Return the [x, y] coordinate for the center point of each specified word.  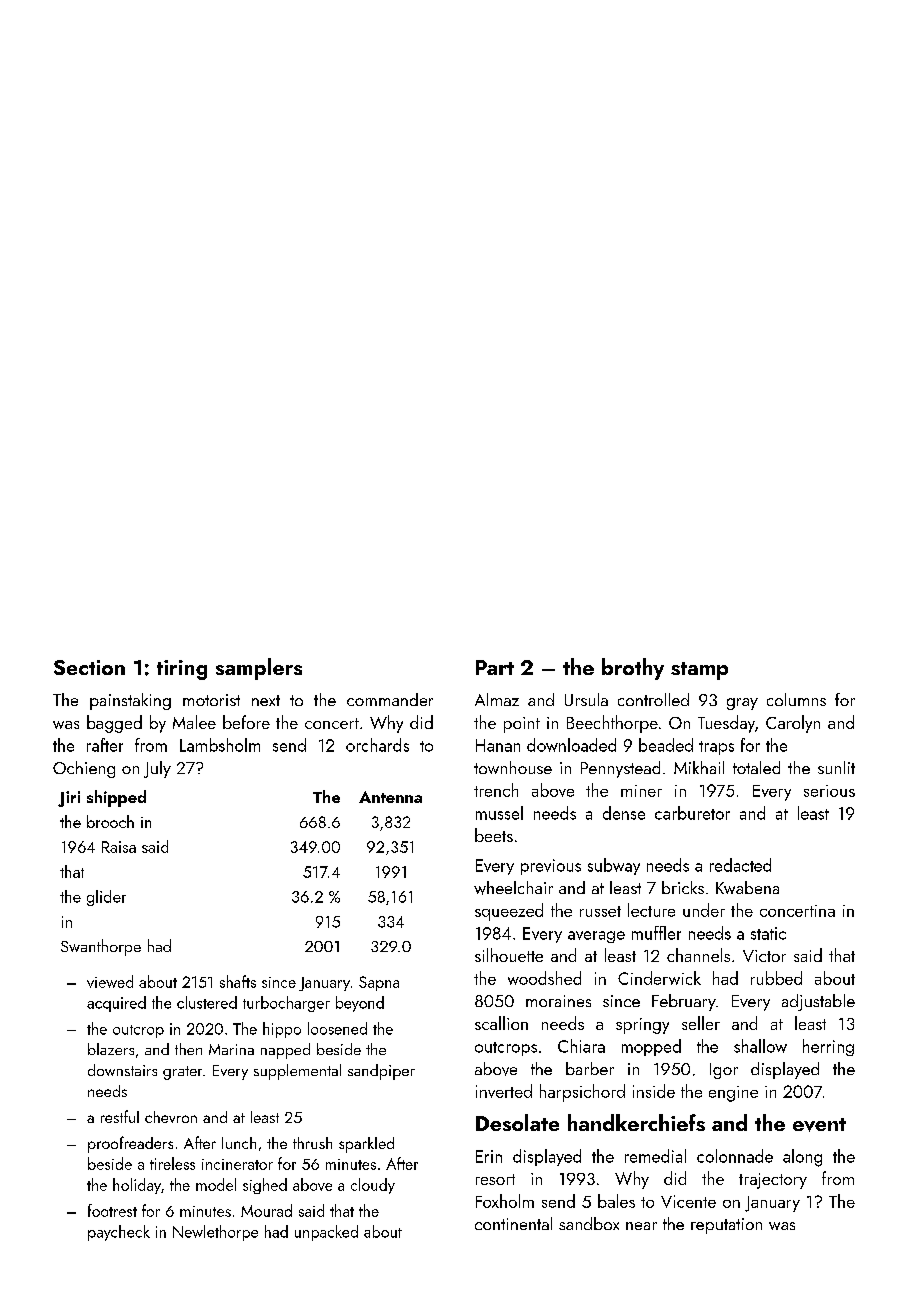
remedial [655, 1156]
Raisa [119, 847]
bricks [683, 887]
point [522, 725]
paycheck [119, 1233]
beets [494, 835]
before [246, 722]
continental [513, 1223]
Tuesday [726, 724]
